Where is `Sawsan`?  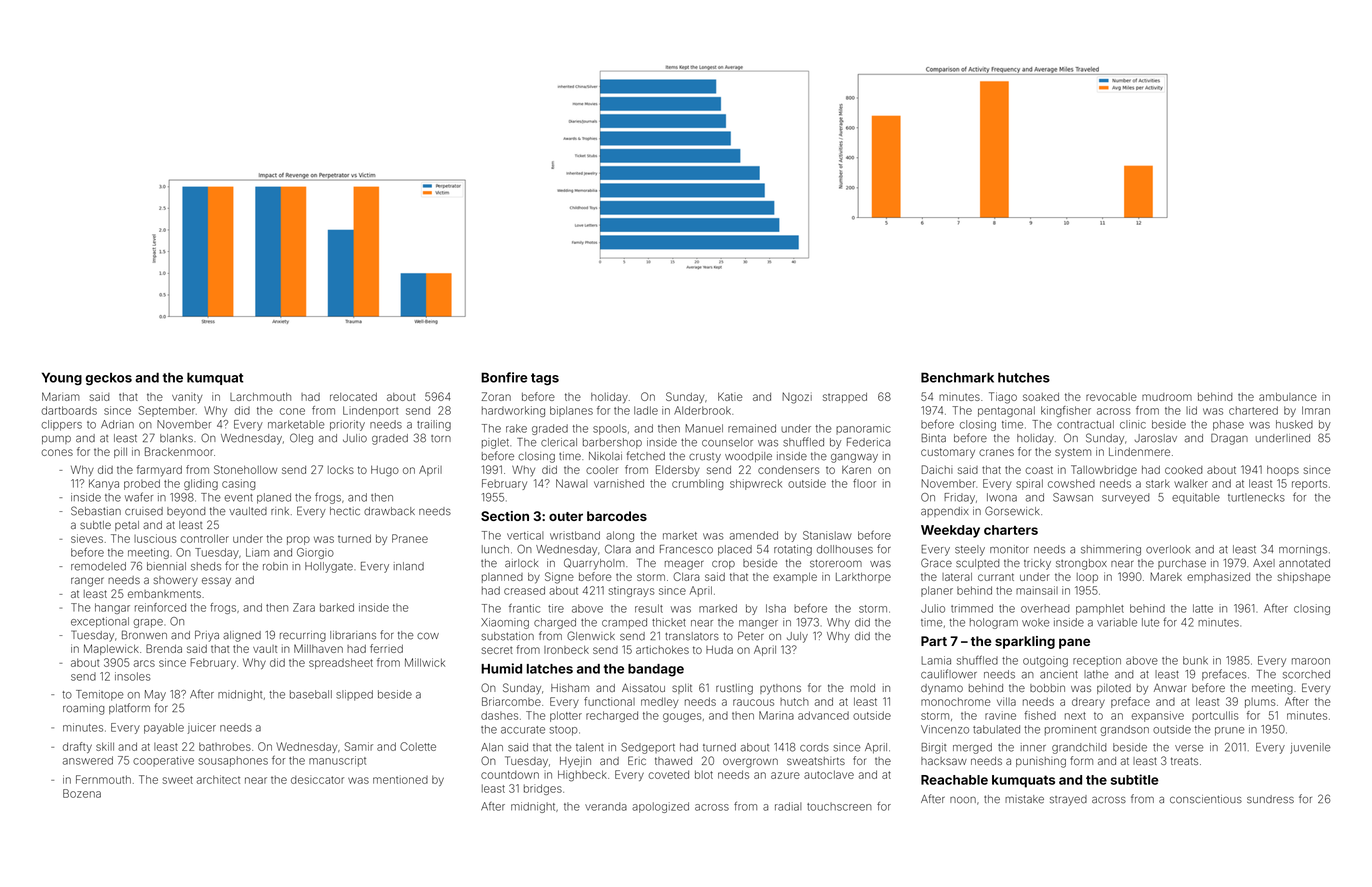 Sawsan is located at coordinates (1073, 497).
